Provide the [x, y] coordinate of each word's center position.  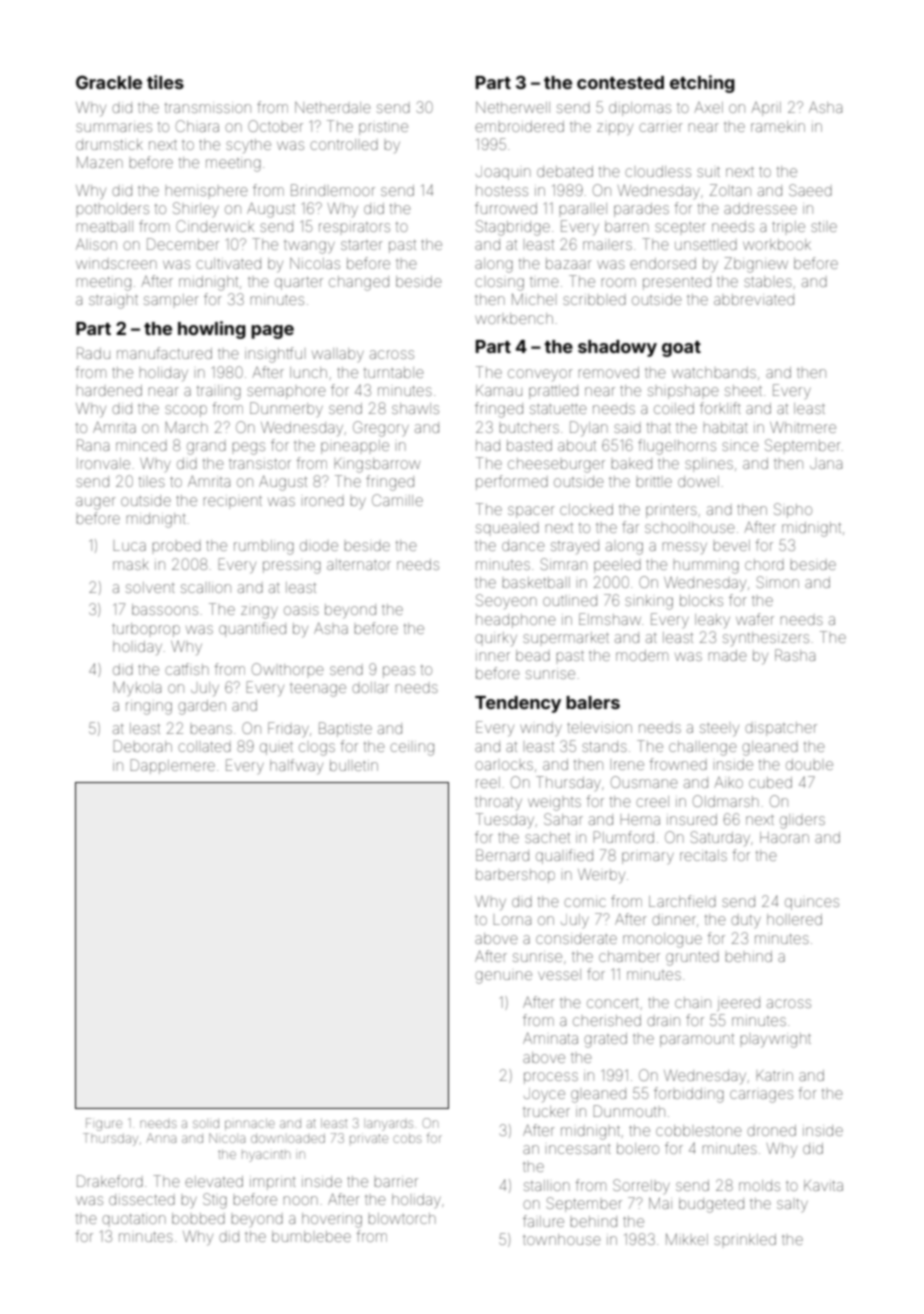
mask [131, 564]
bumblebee [311, 1236]
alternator [359, 564]
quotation [134, 1219]
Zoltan [730, 190]
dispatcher [781, 729]
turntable [394, 372]
